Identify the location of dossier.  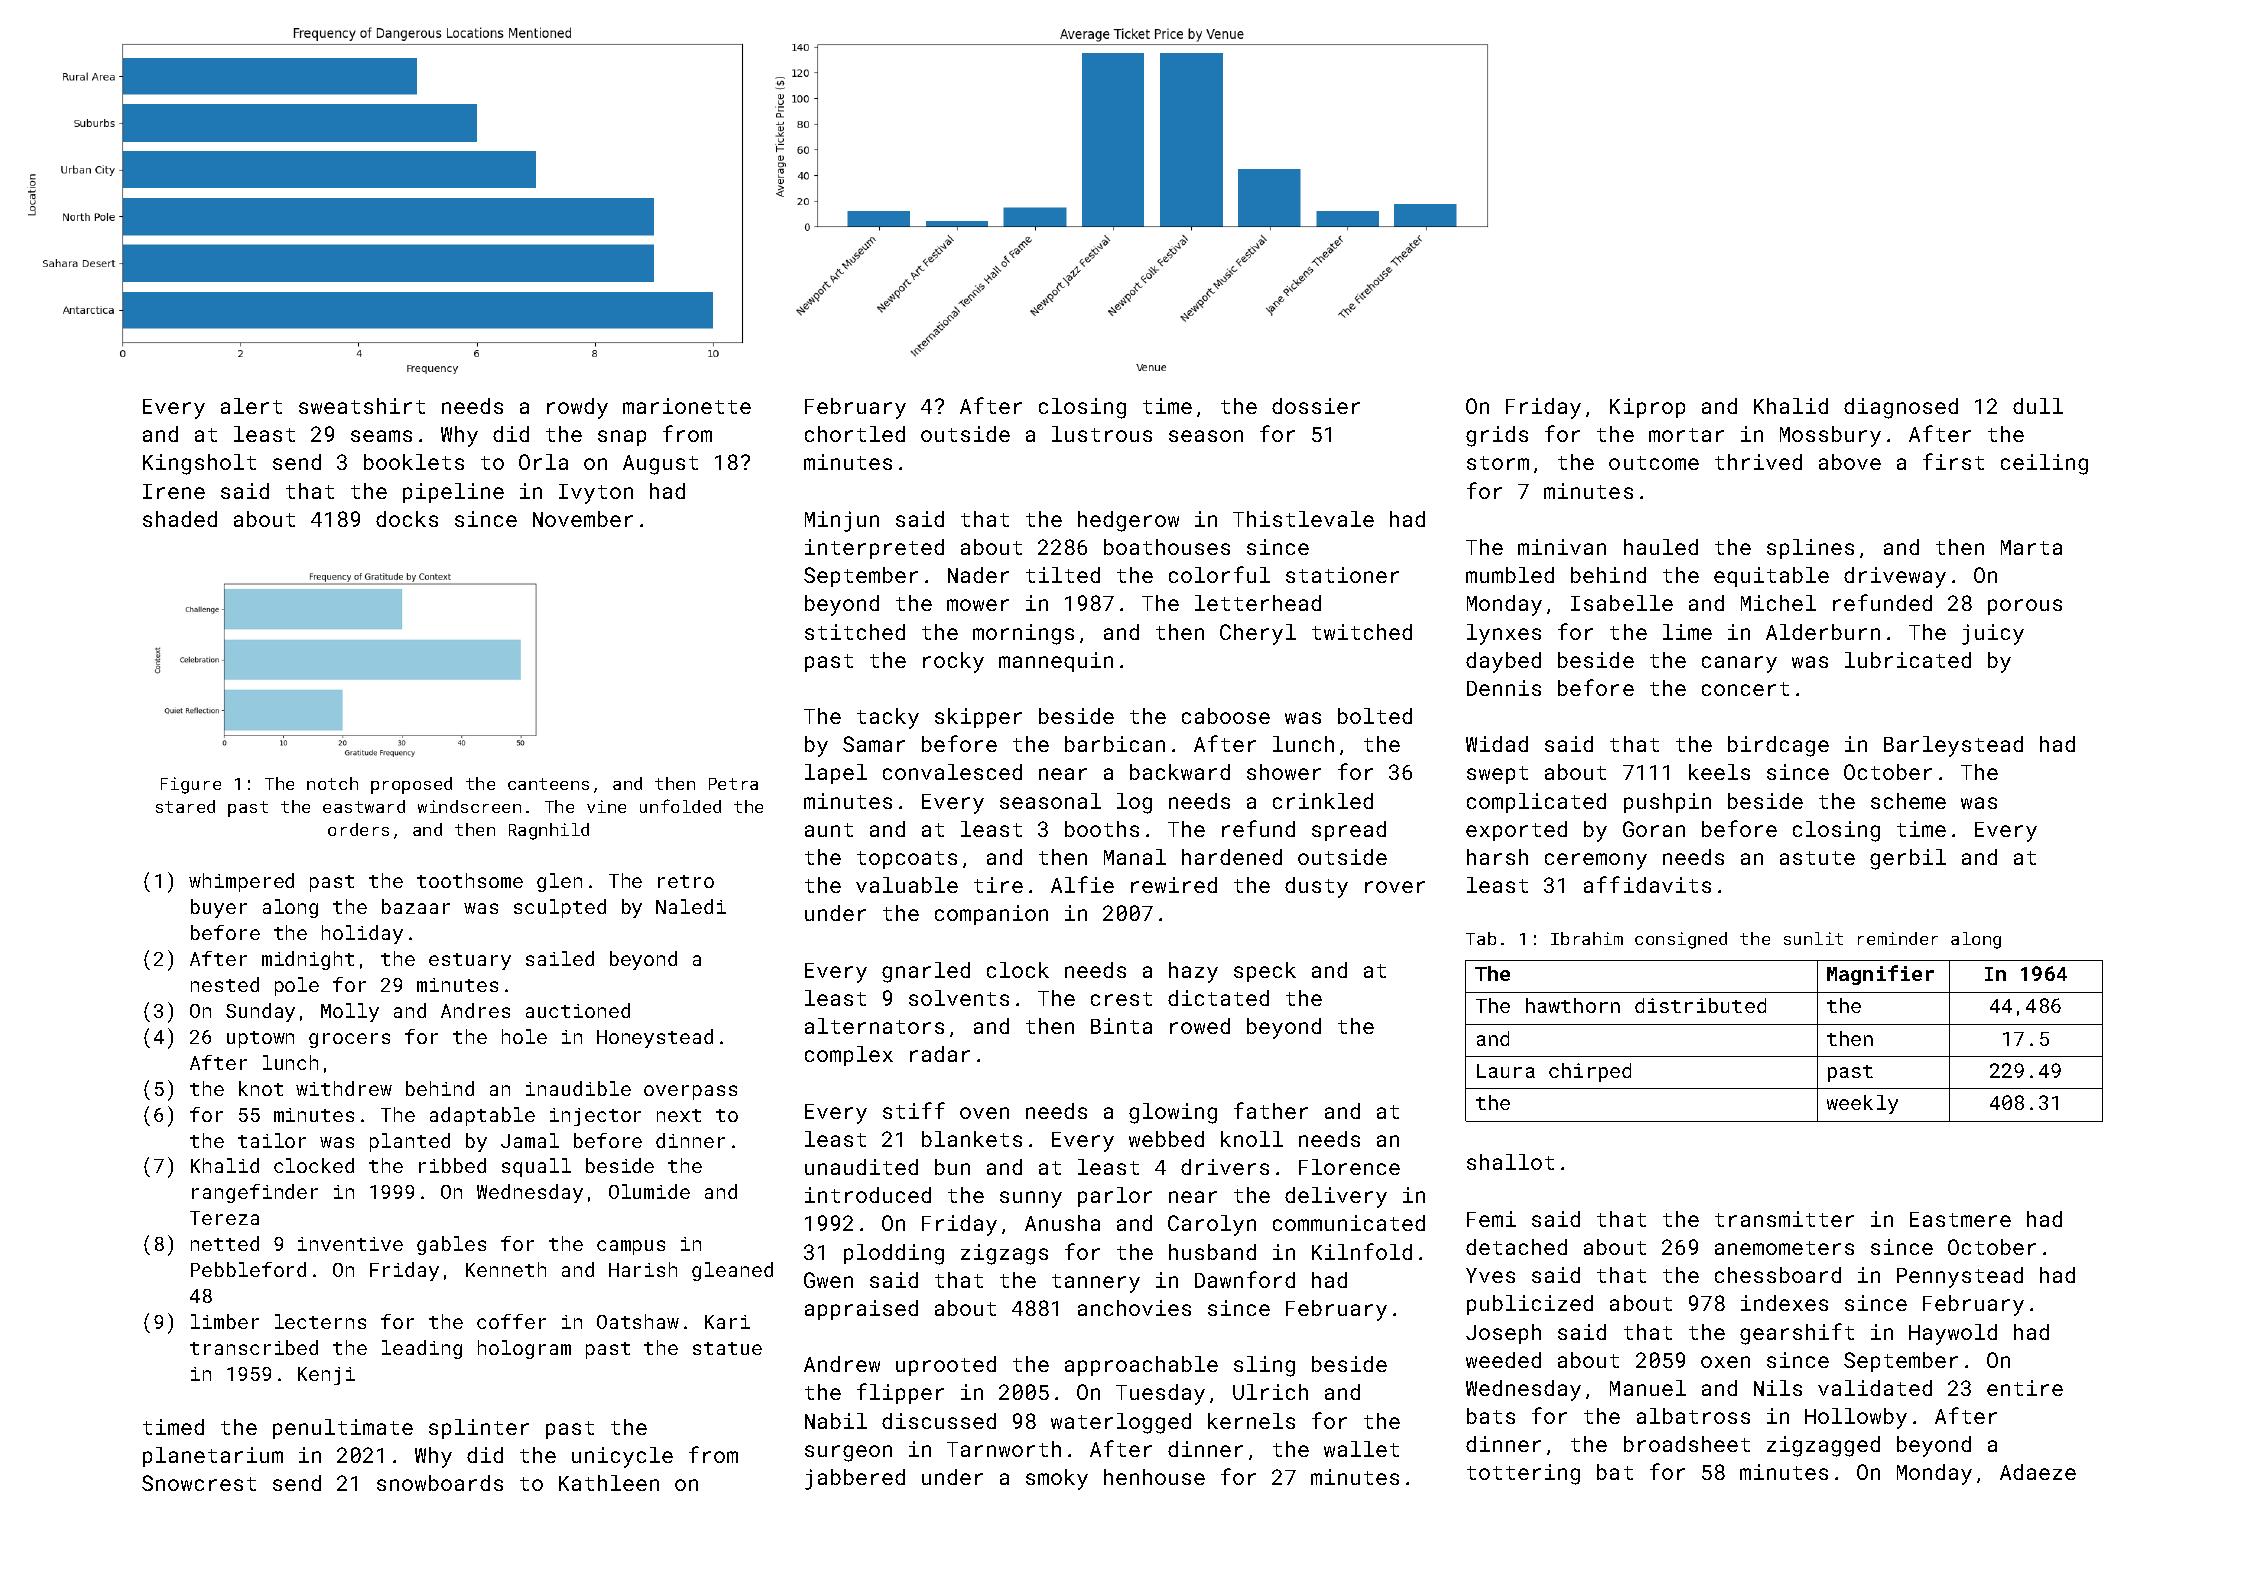
(1316, 406).
